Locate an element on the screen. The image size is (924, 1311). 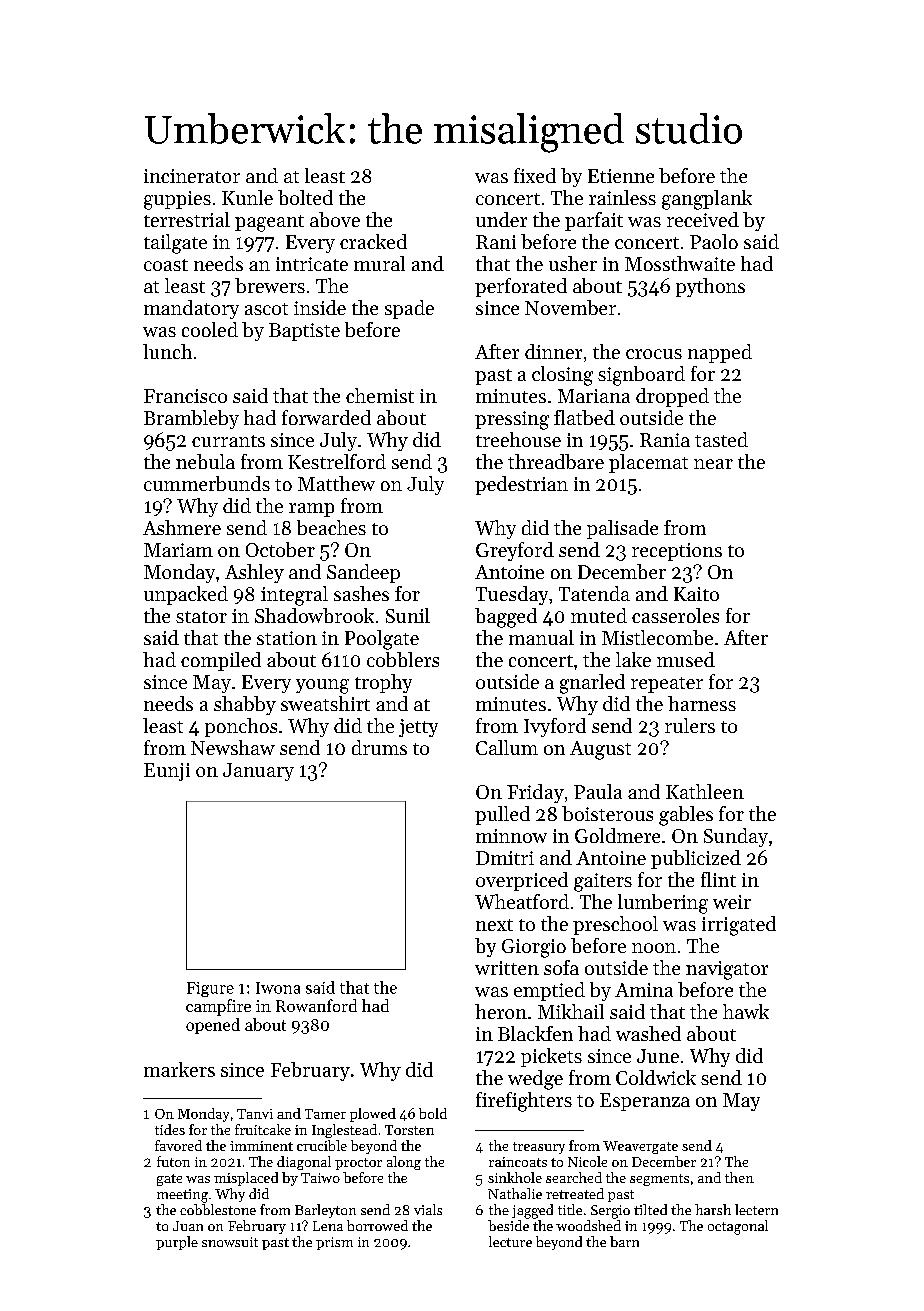
heron is located at coordinates (501, 1011).
